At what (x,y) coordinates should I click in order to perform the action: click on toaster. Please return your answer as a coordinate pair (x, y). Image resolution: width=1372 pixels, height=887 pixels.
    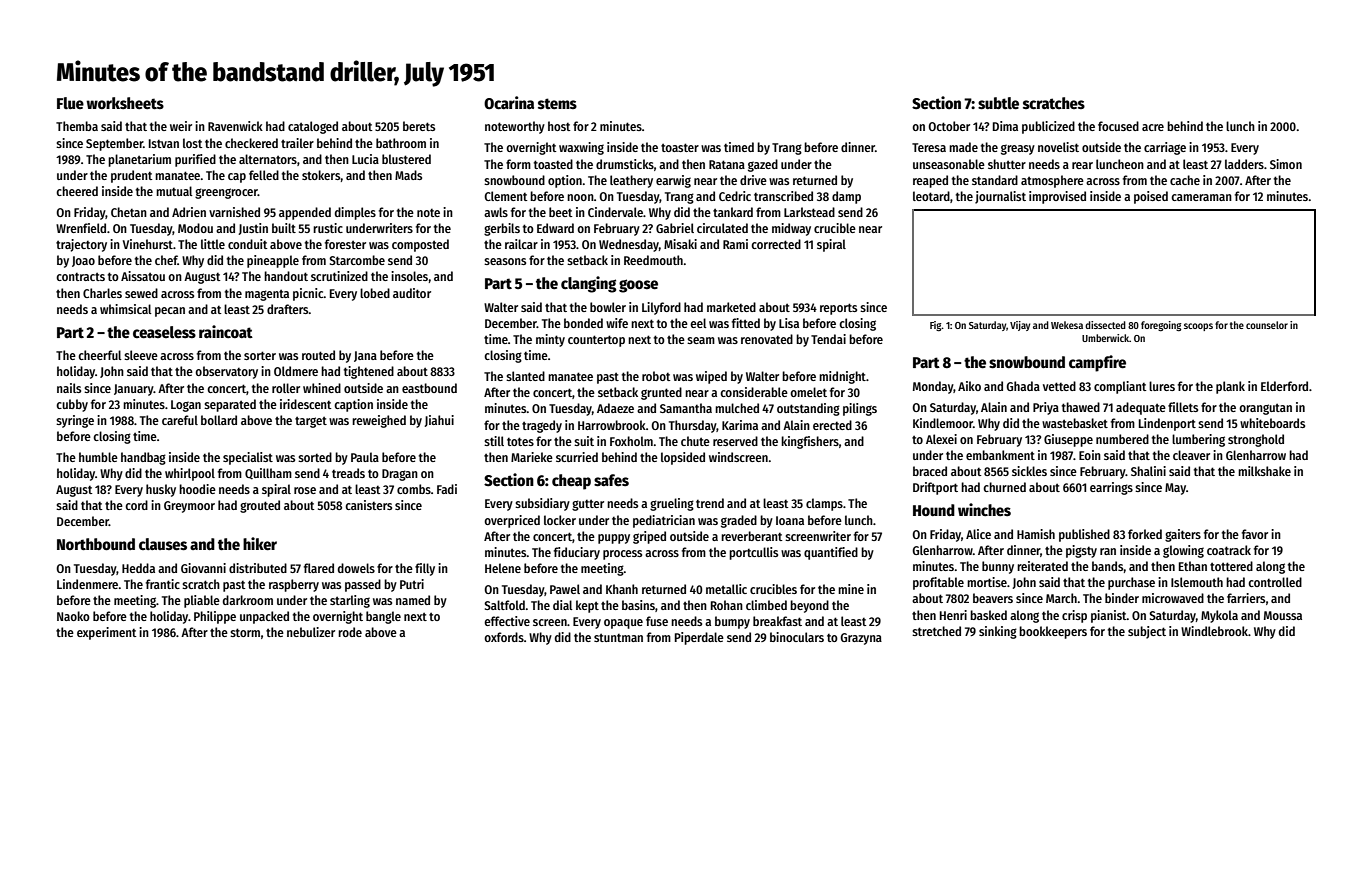
    Looking at the image, I should click on (680, 147).
